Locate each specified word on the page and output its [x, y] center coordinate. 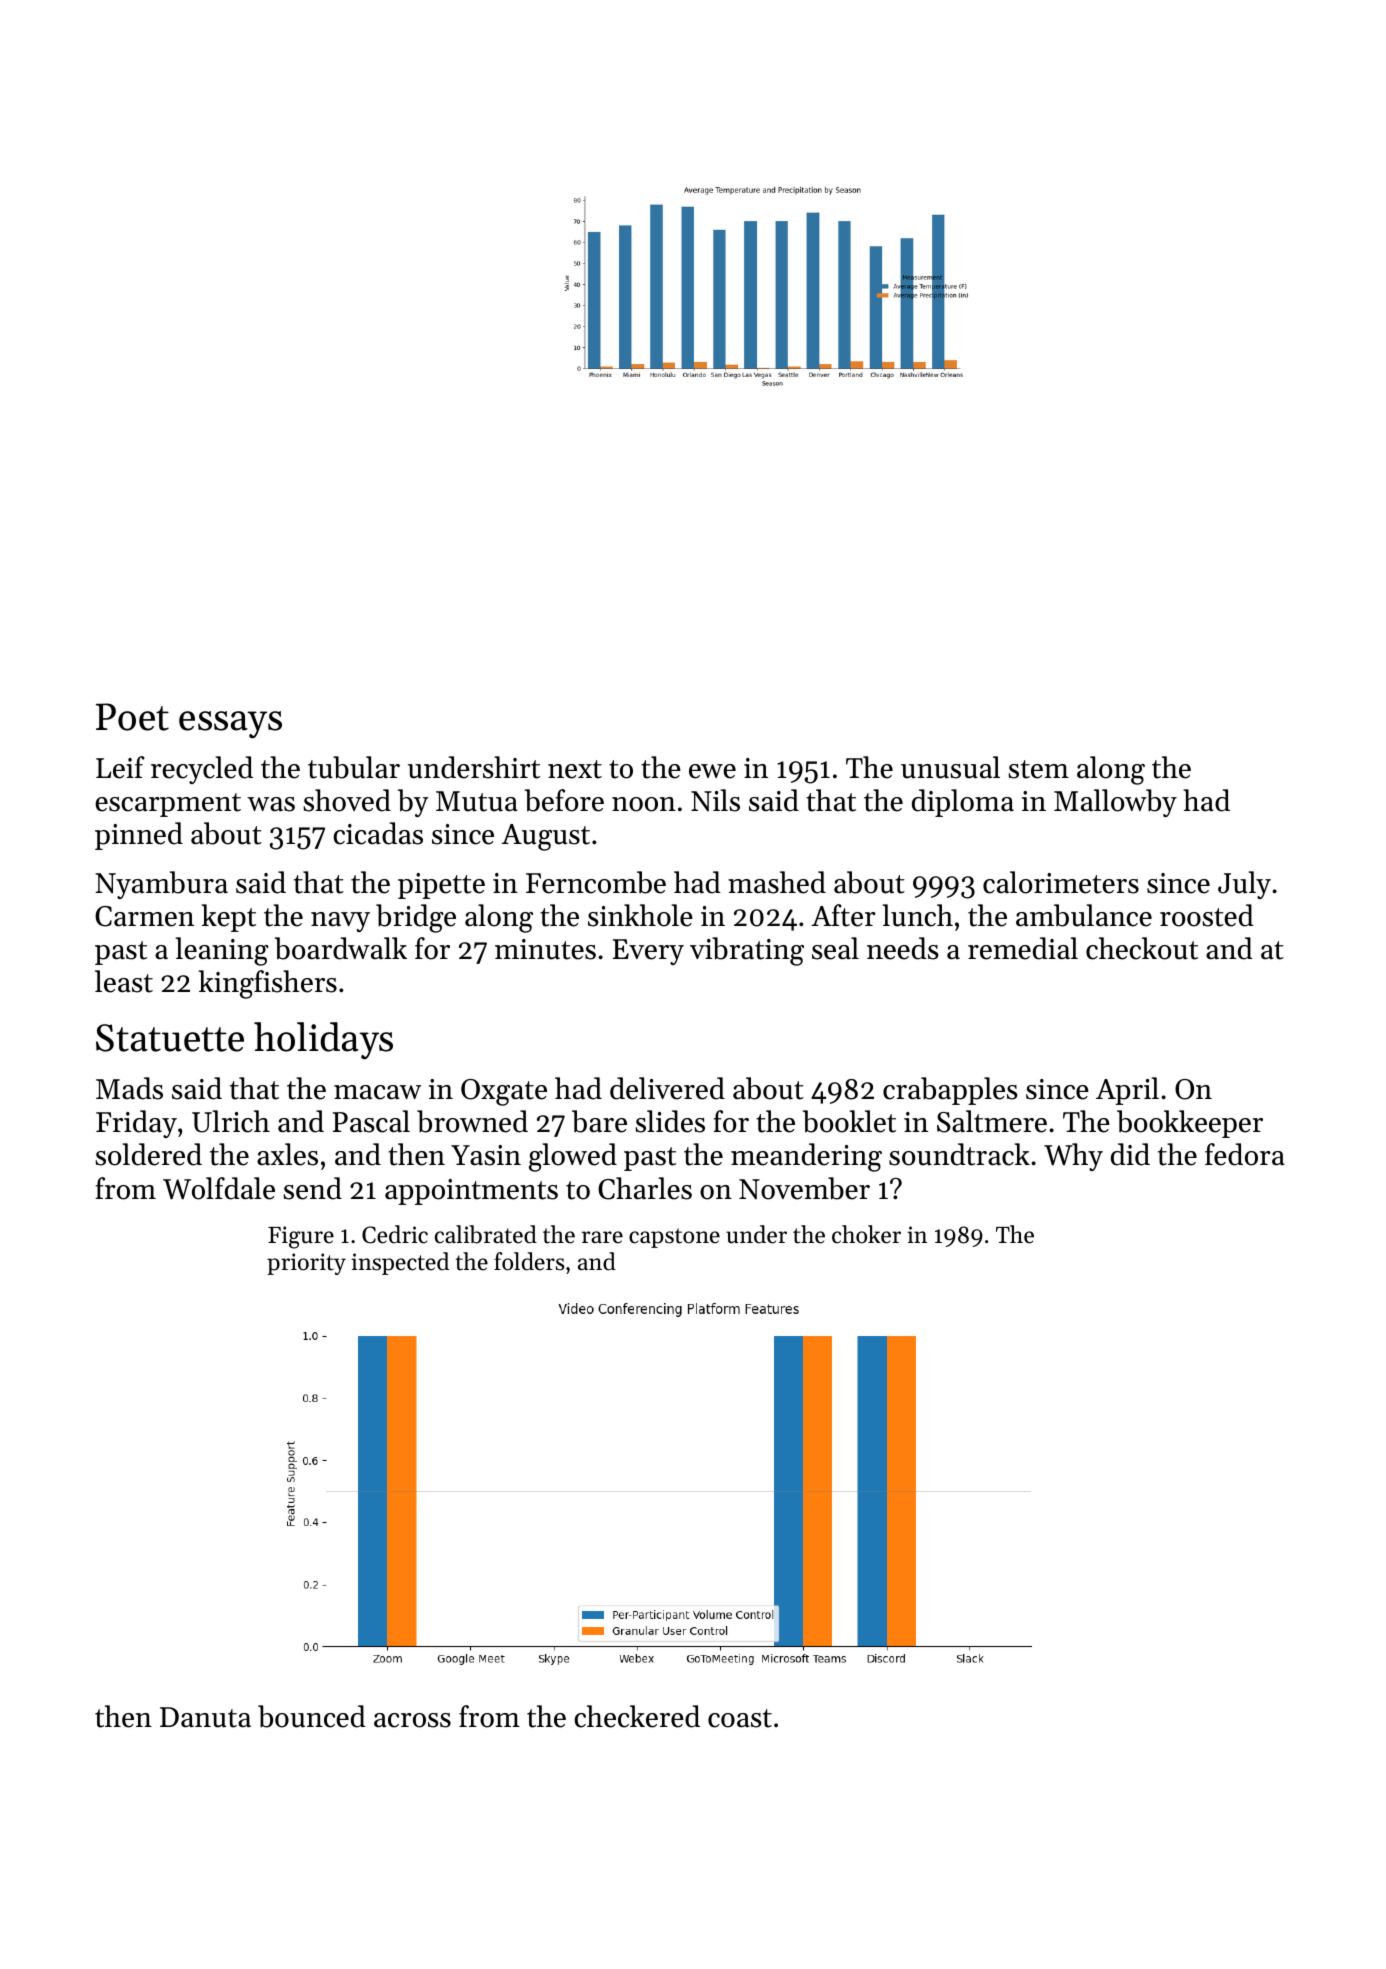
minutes [545, 949]
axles [287, 1154]
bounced [312, 1716]
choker [866, 1234]
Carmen [144, 916]
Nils [715, 800]
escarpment [168, 805]
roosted [1207, 915]
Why [1073, 1157]
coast [740, 1718]
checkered [637, 1716]
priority [306, 1264]
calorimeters [1061, 882]
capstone [674, 1238]
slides [670, 1121]
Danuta [205, 1717]
